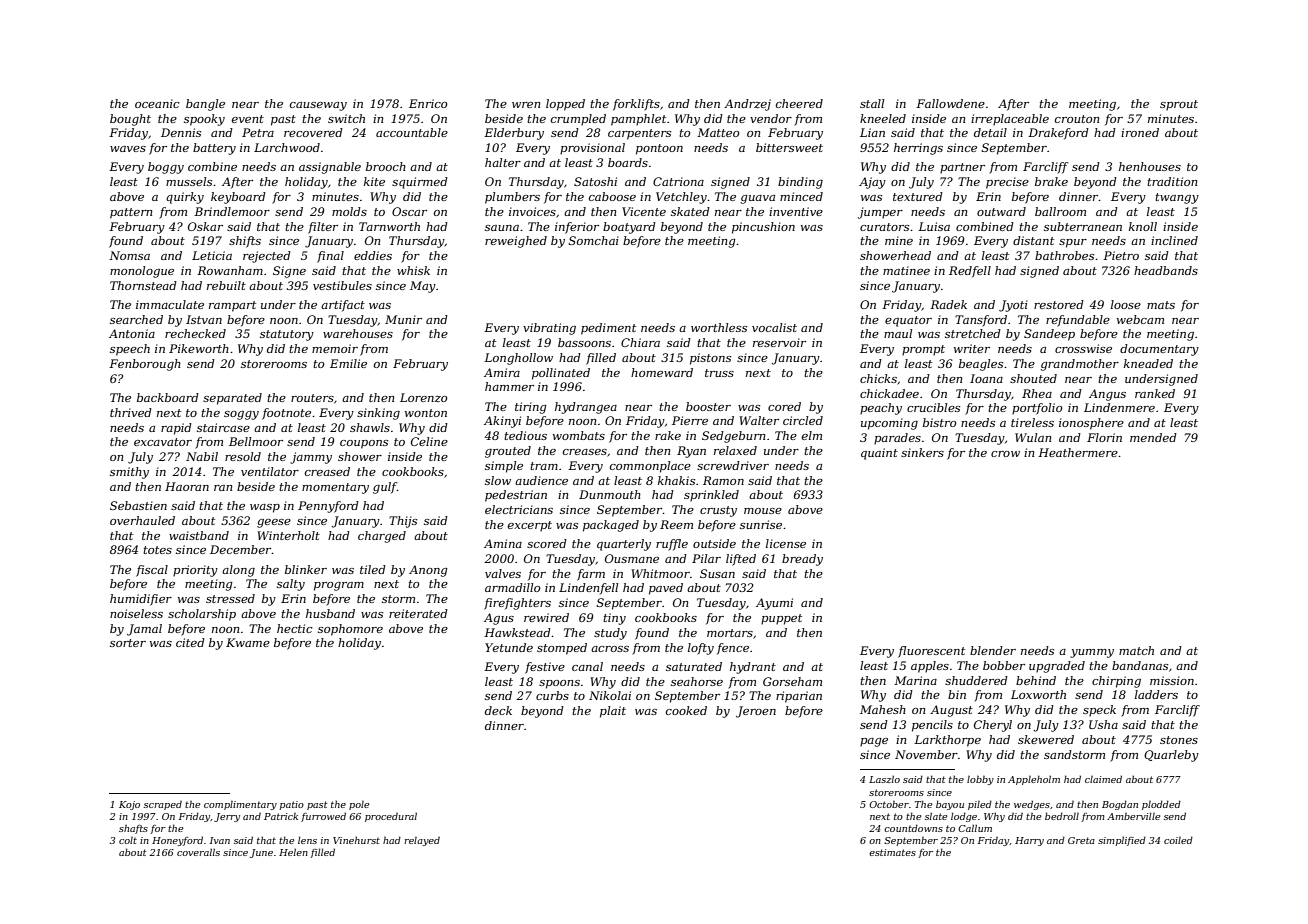 Image resolution: width=1308 pixels, height=924 pixels. What do you see at coordinates (1033, 437) in the screenshot?
I see `Wulan` at bounding box center [1033, 437].
